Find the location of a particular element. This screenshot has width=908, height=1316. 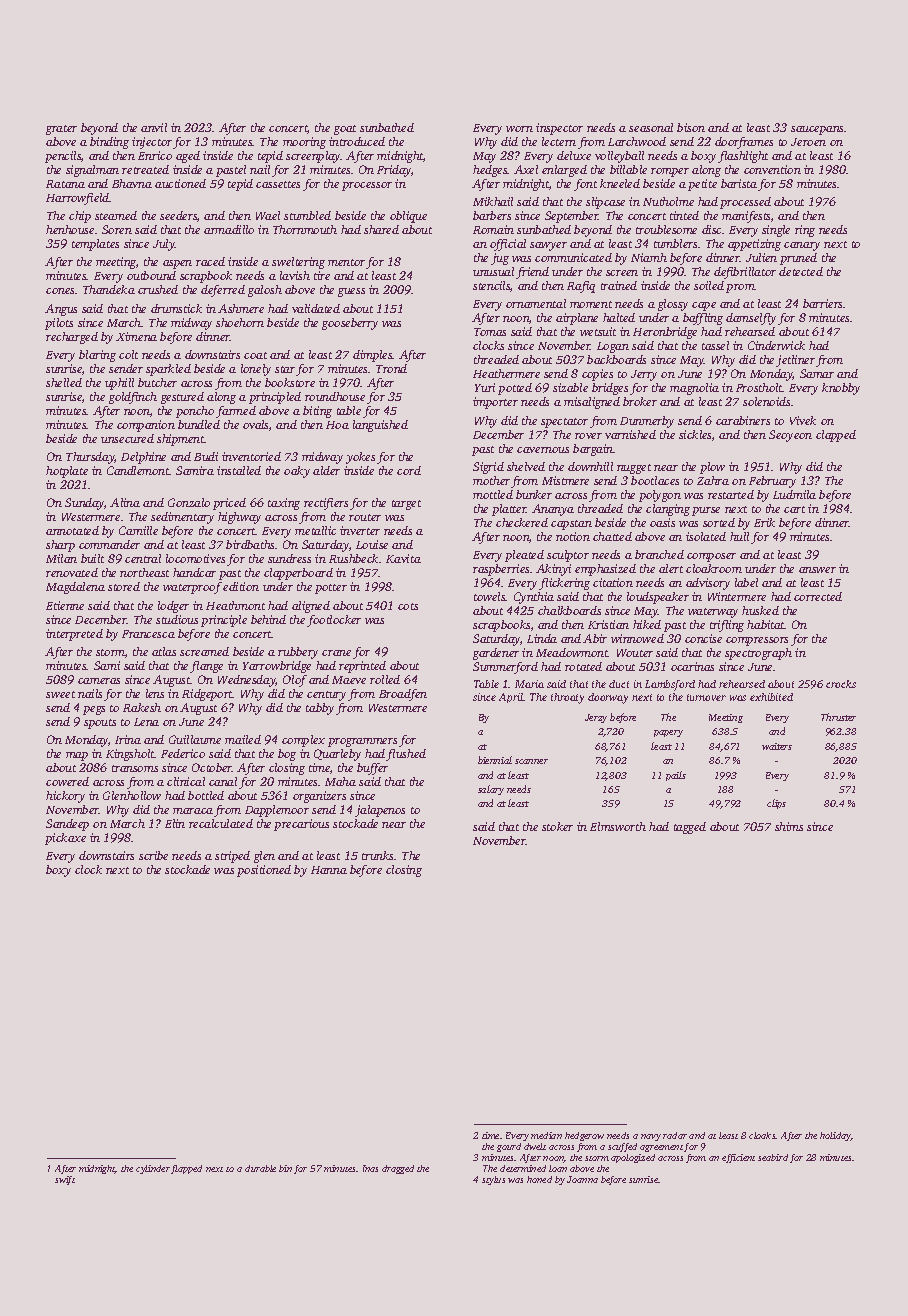

lonely is located at coordinates (256, 370).
